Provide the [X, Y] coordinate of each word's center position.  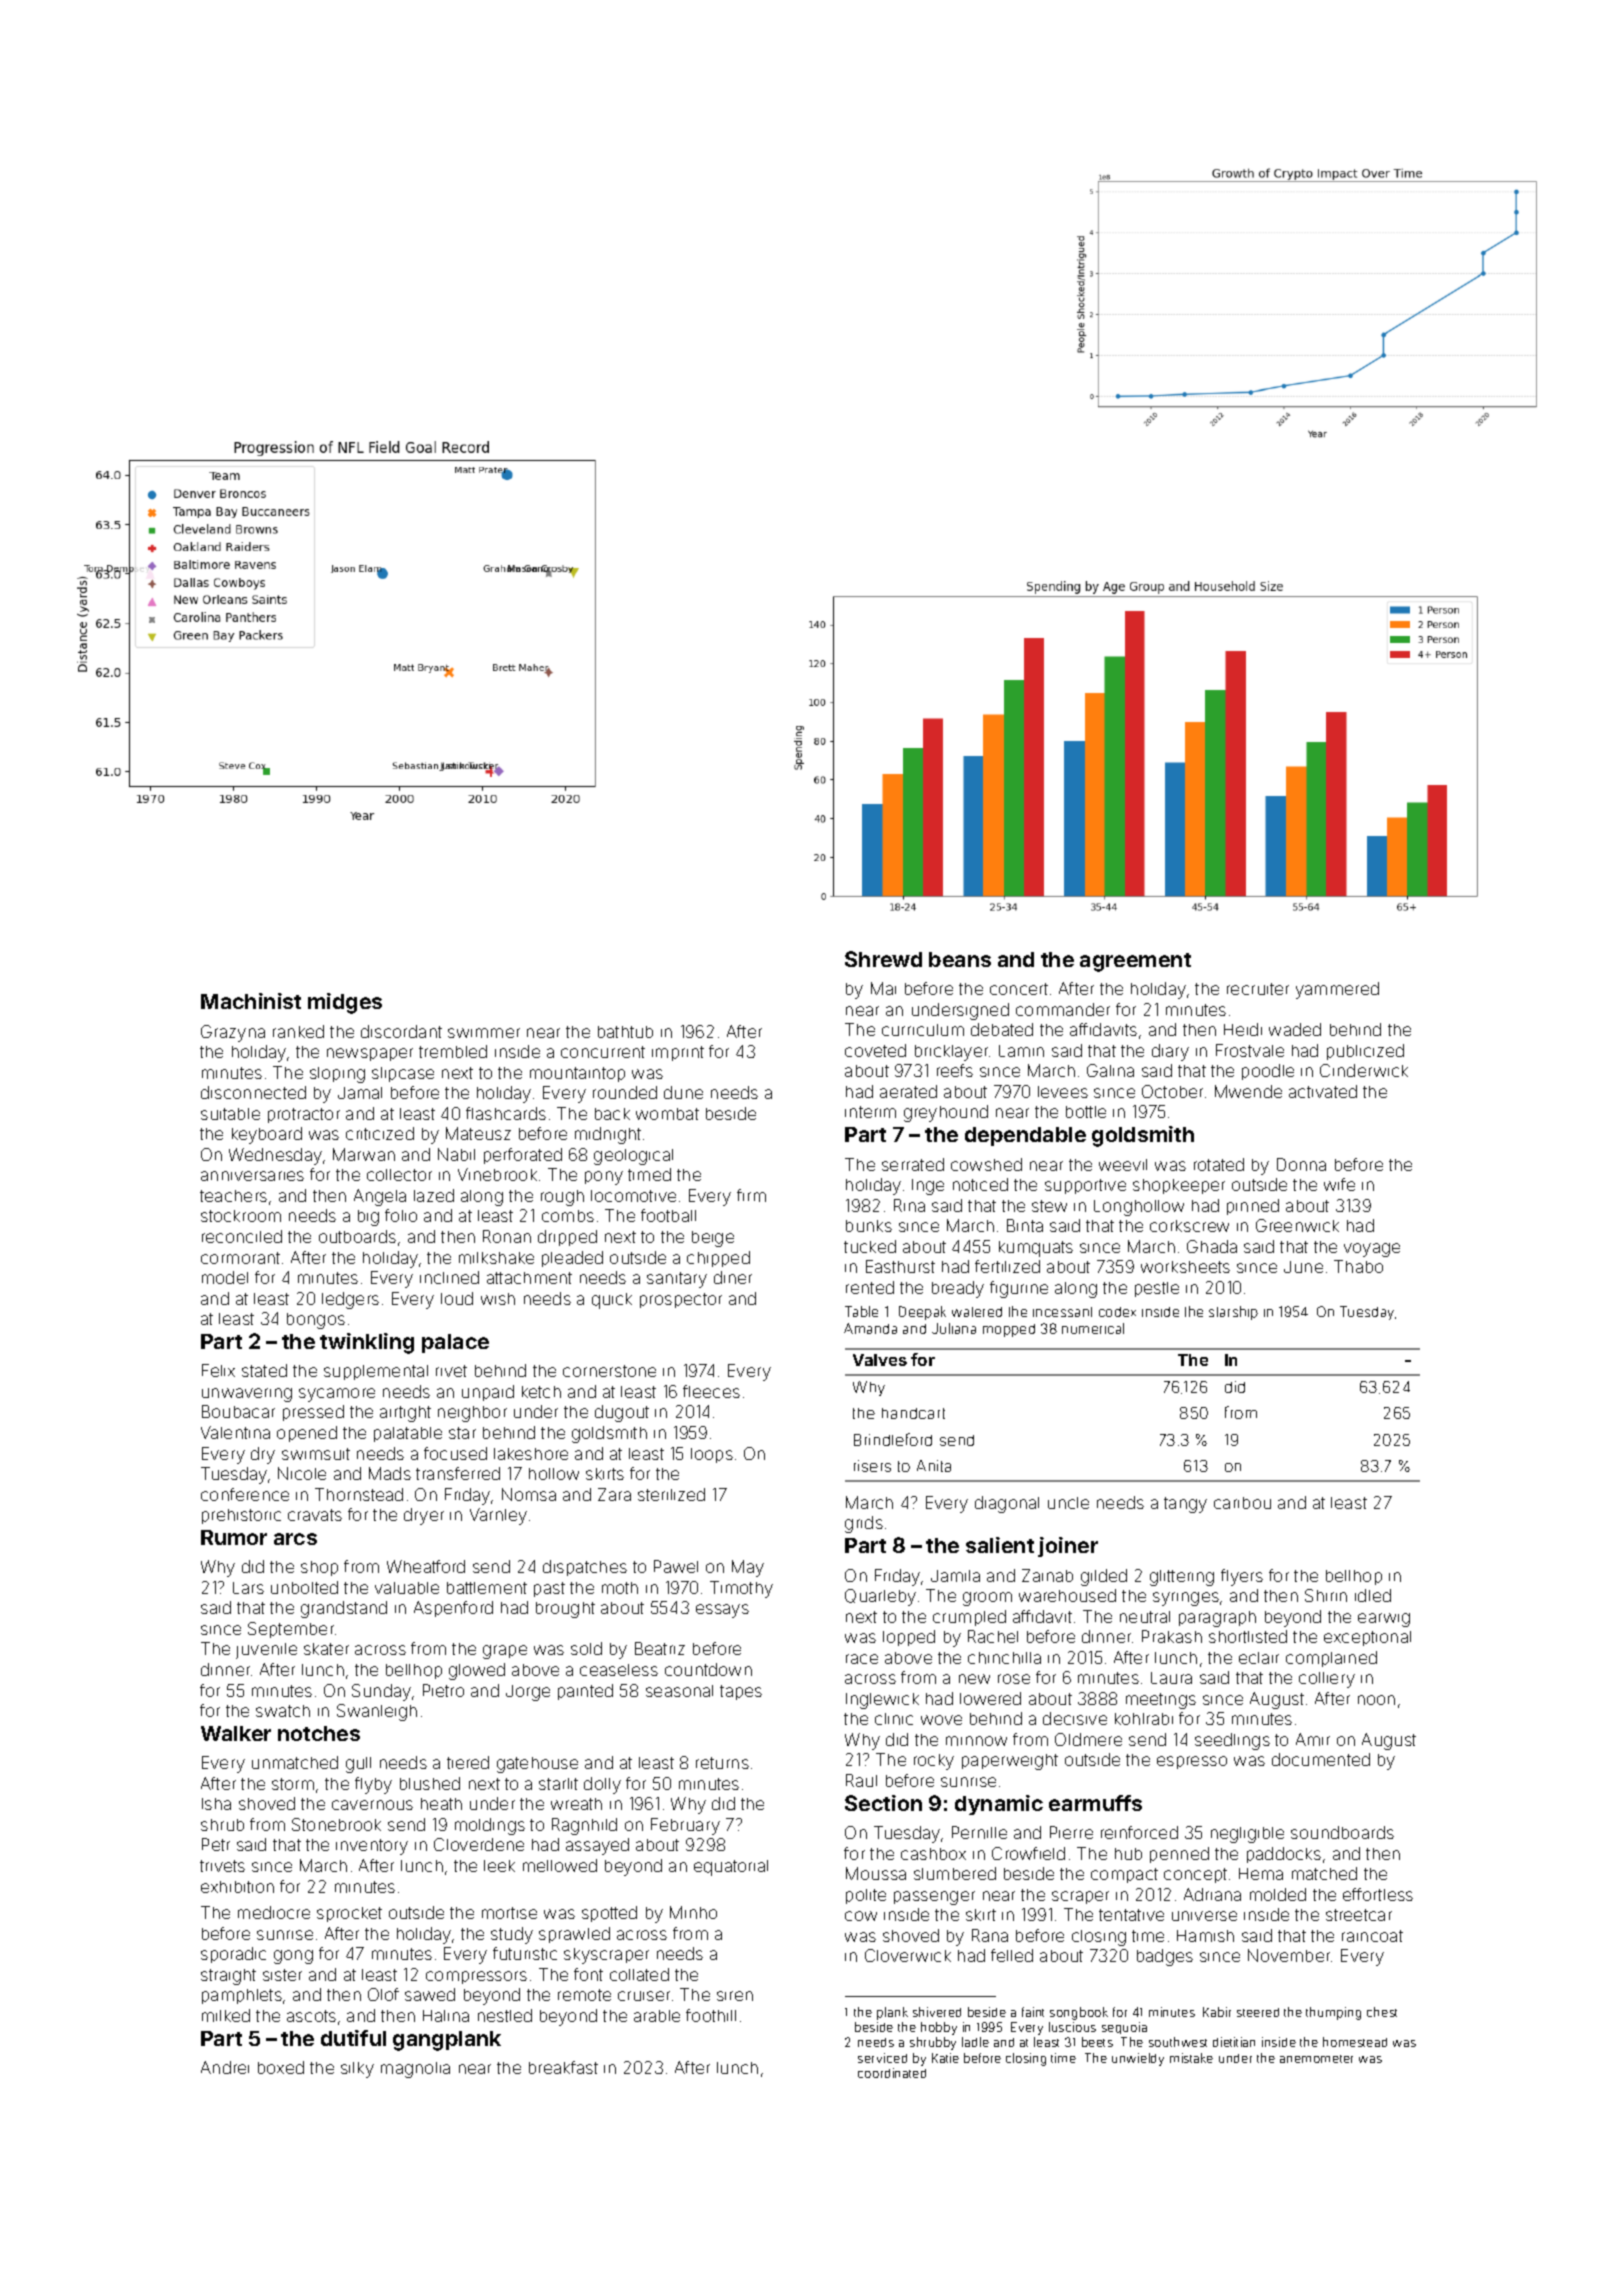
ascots [311, 2016]
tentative [1131, 1915]
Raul [861, 1780]
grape [505, 1652]
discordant [401, 1031]
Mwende [1248, 1091]
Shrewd [883, 959]
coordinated [892, 2073]
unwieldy [1138, 2059]
